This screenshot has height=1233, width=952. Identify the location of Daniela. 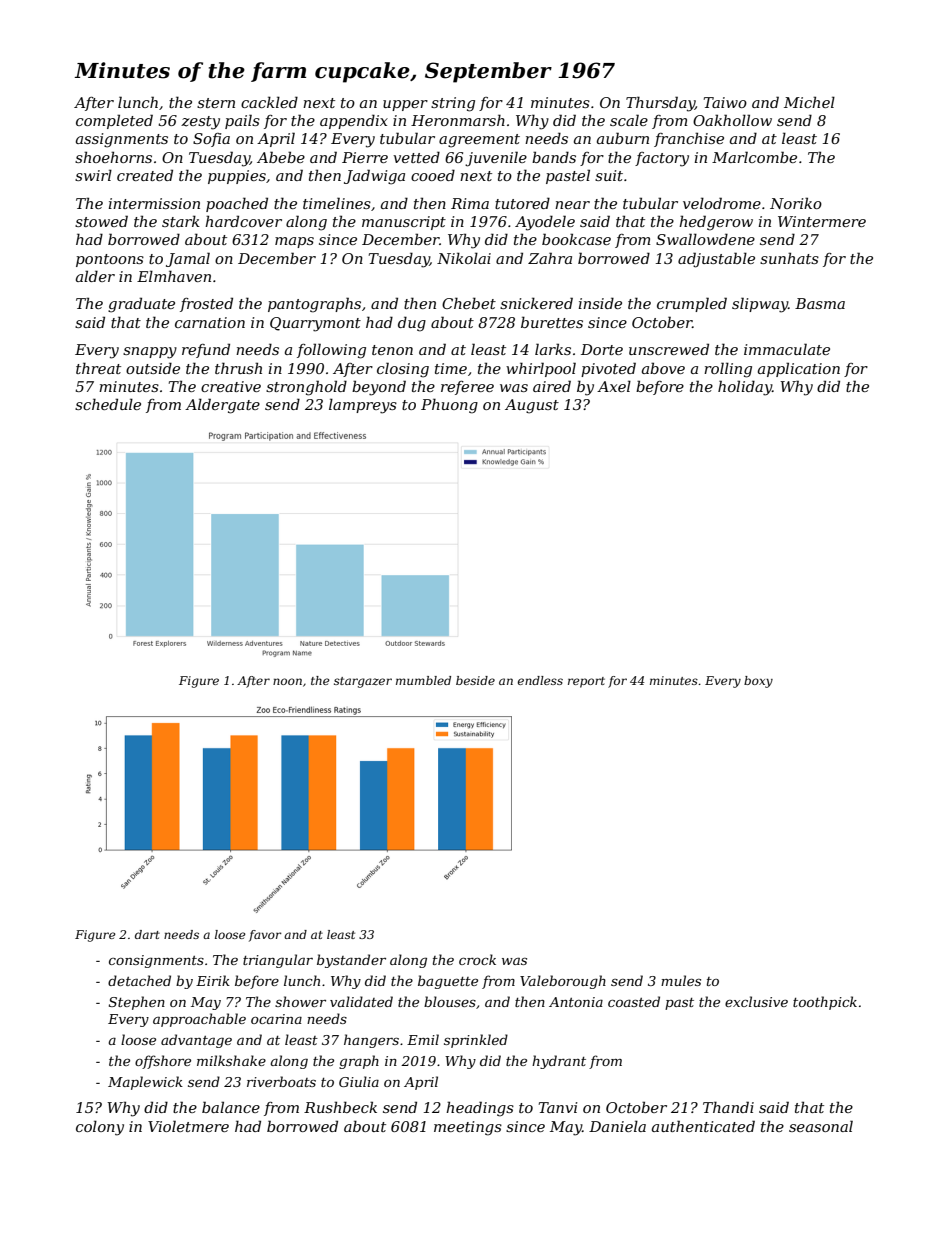
(617, 1126).
